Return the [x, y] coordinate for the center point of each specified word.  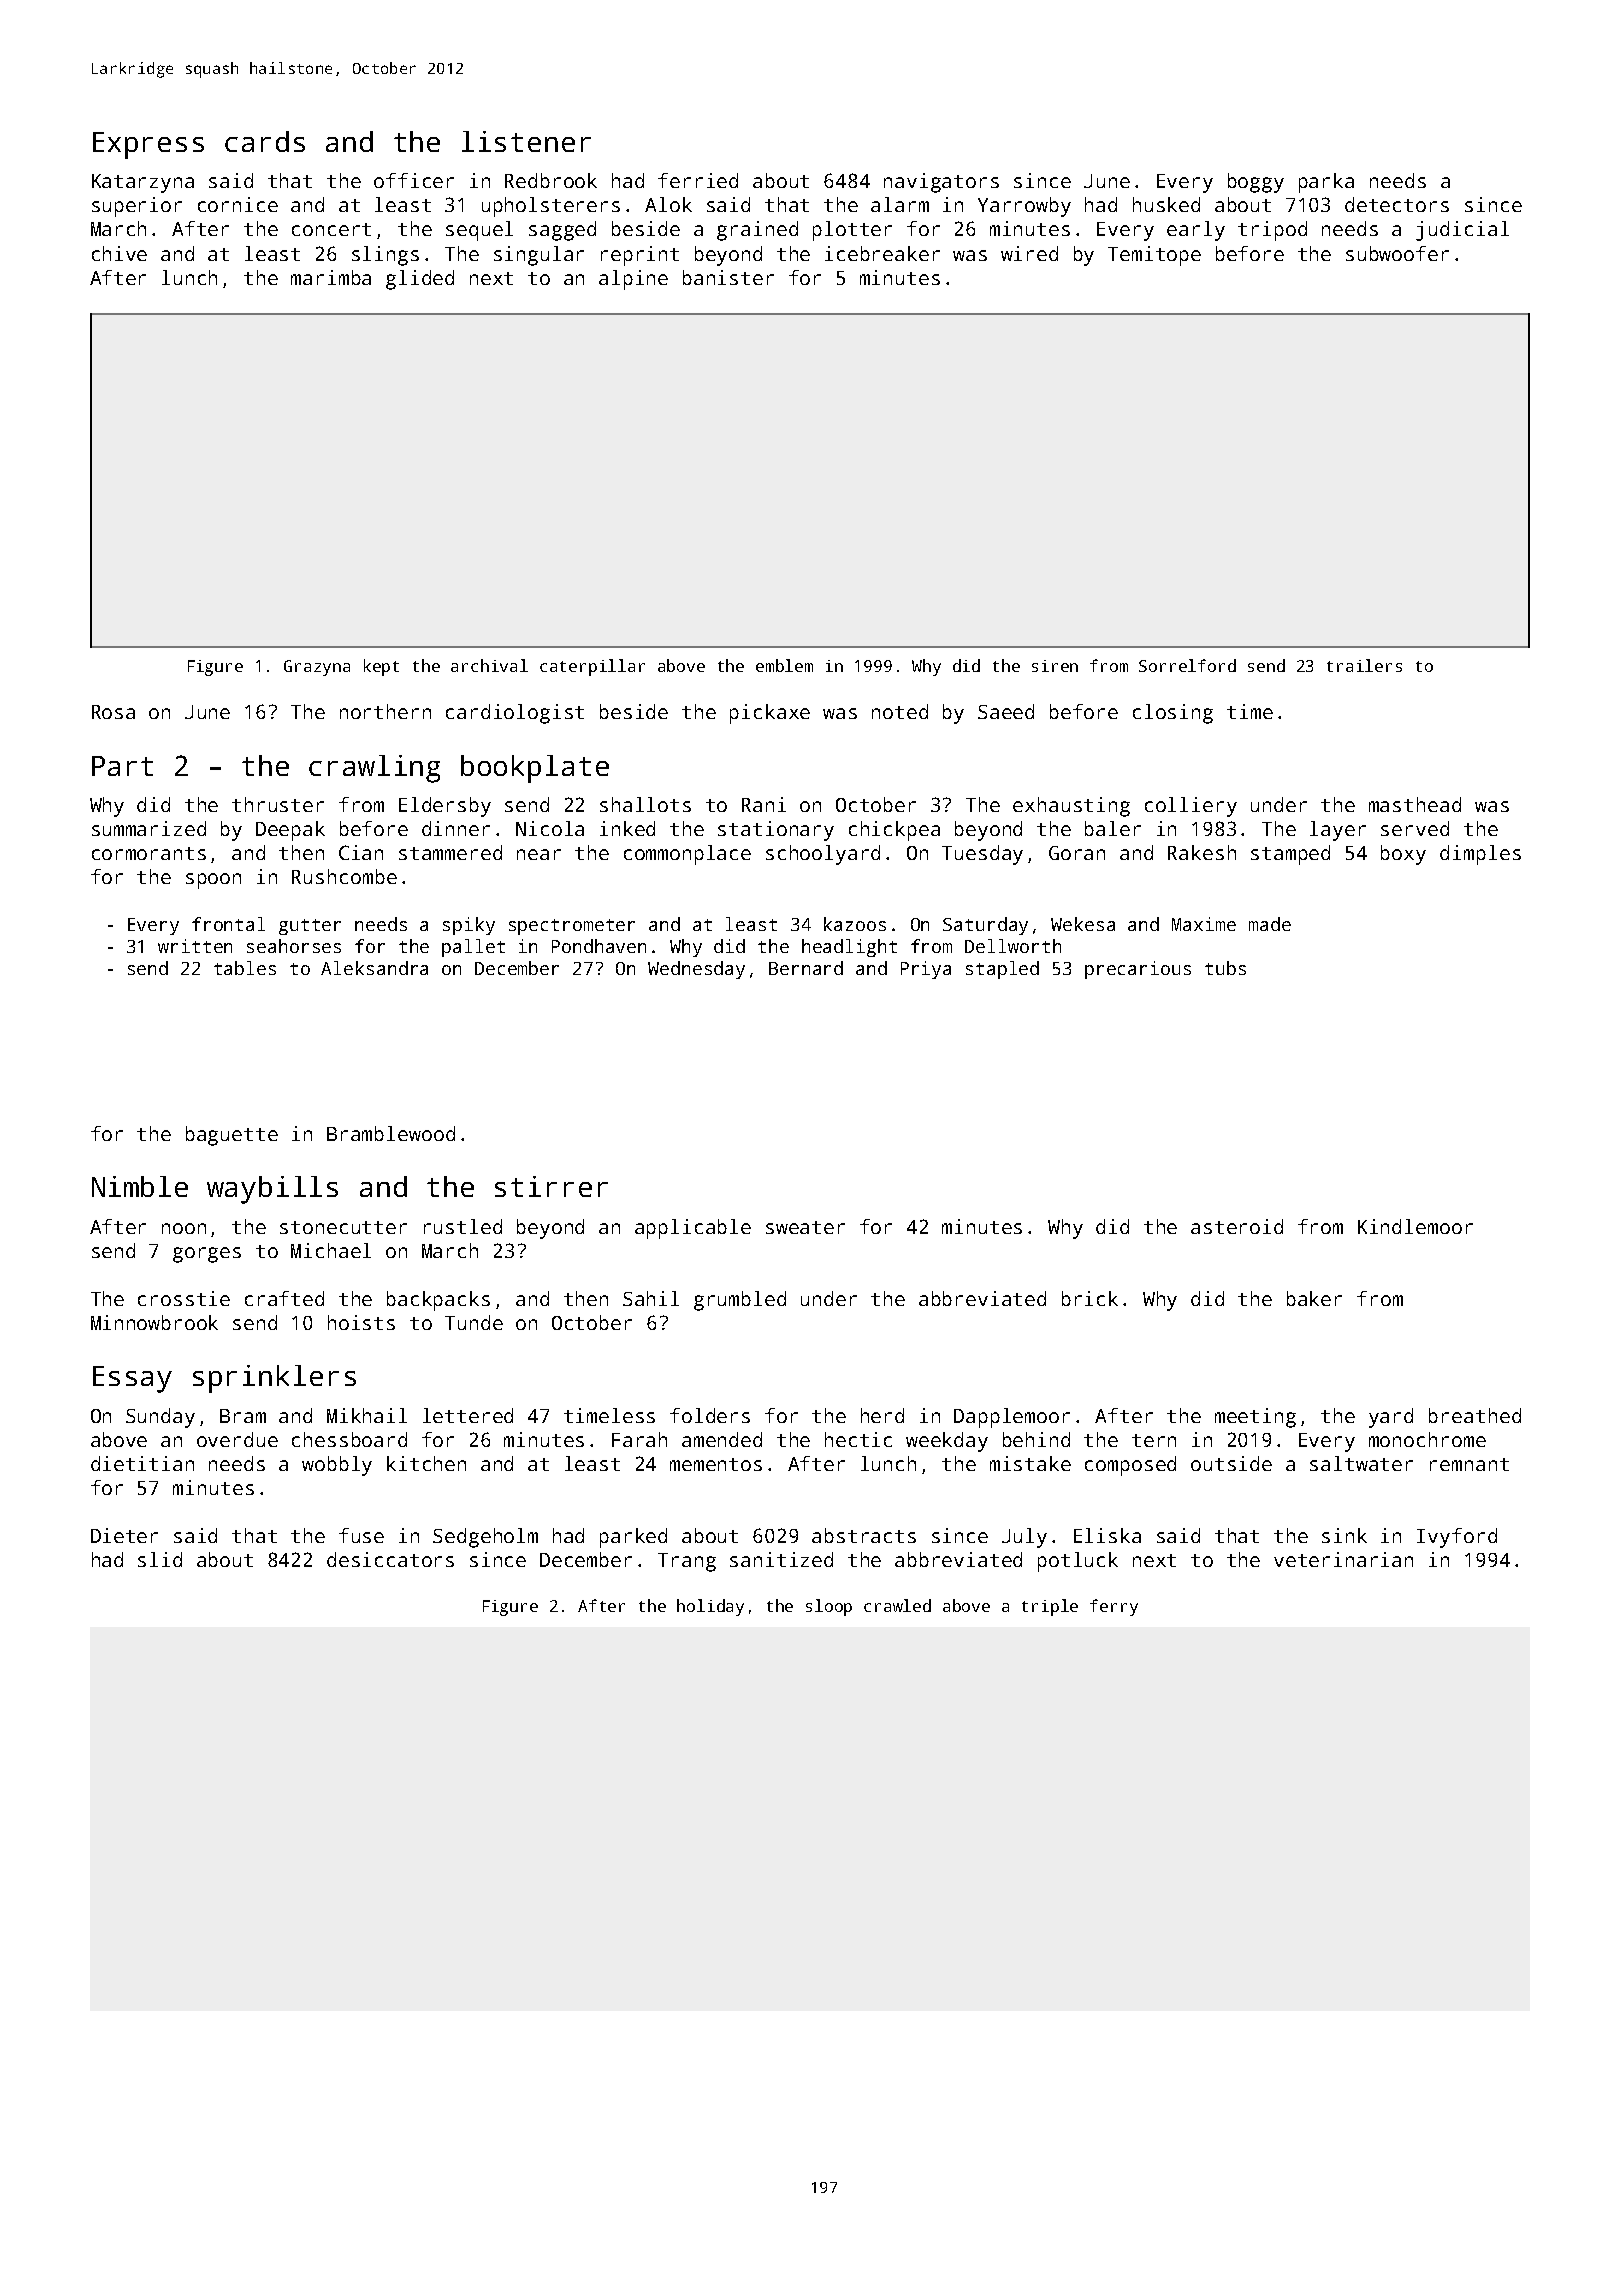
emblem [784, 665]
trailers [1364, 665]
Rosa [113, 712]
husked [1166, 204]
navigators [941, 183]
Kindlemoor [1415, 1226]
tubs [1225, 968]
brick [1090, 1298]
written [195, 946]
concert [331, 229]
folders [710, 1415]
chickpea [894, 831]
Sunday [160, 1418]
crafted [284, 1298]
